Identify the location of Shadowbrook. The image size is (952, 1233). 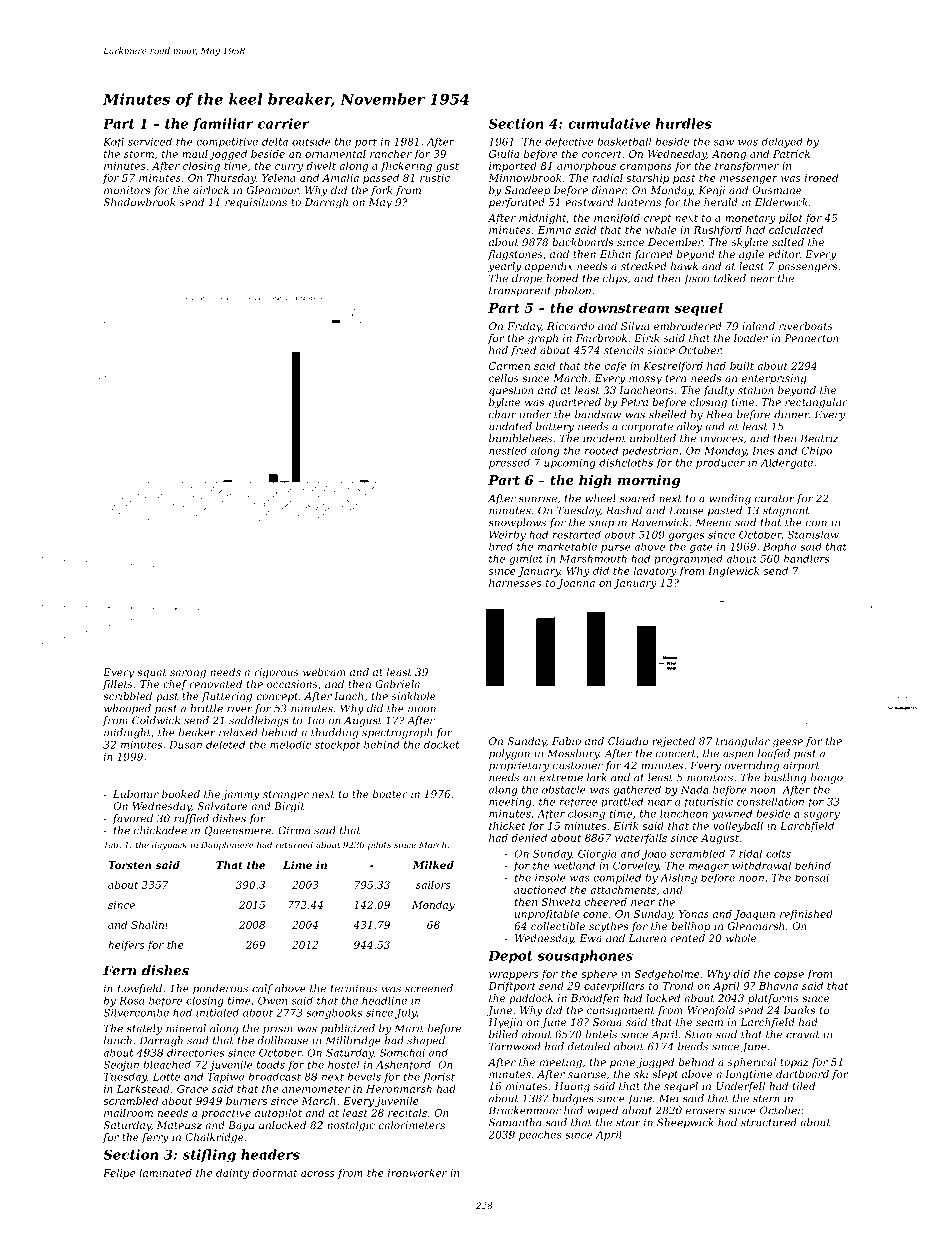
(139, 202).
